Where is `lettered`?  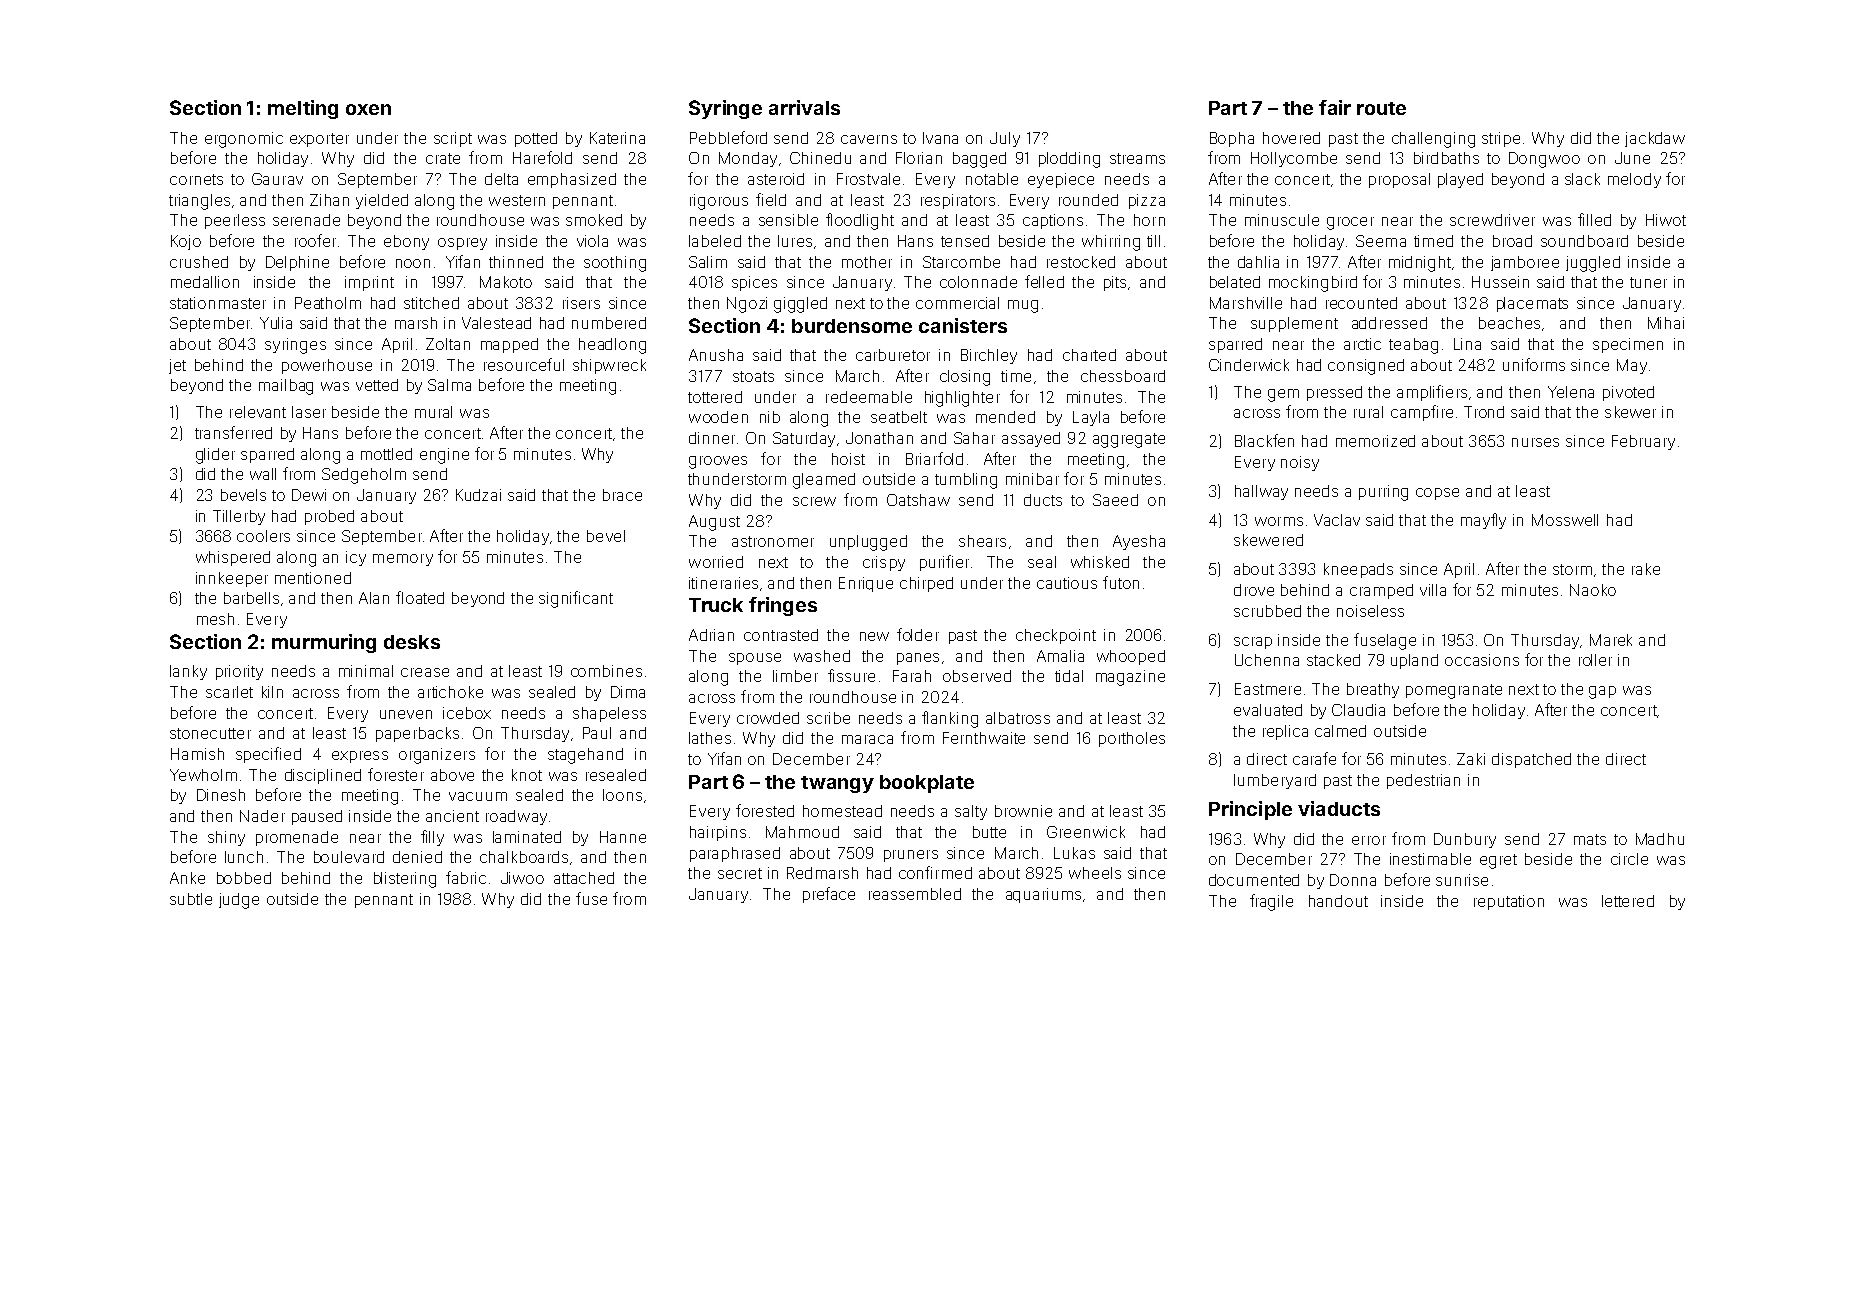
lettered is located at coordinates (1628, 901).
